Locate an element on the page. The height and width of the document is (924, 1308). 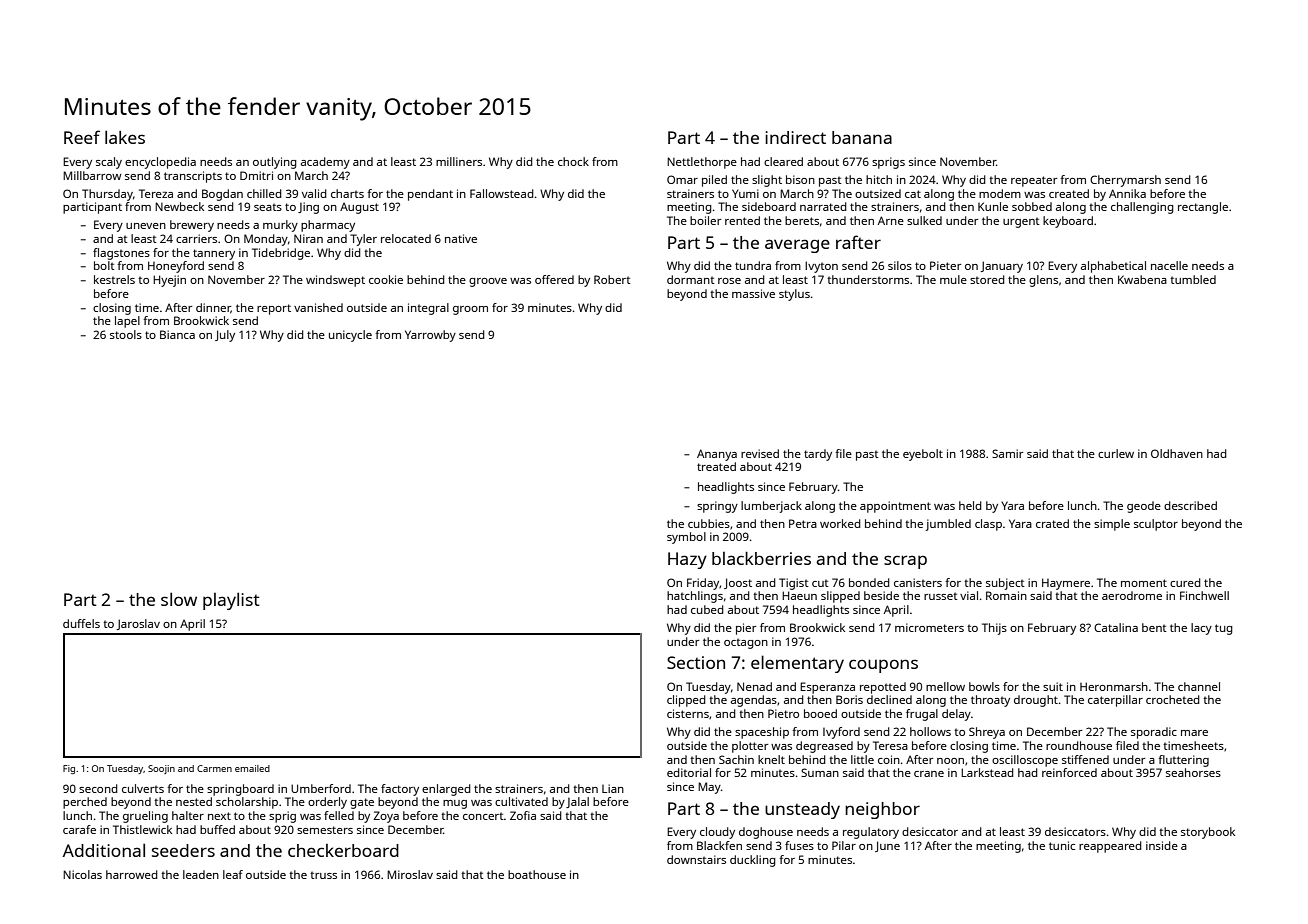
tunic is located at coordinates (1062, 845).
